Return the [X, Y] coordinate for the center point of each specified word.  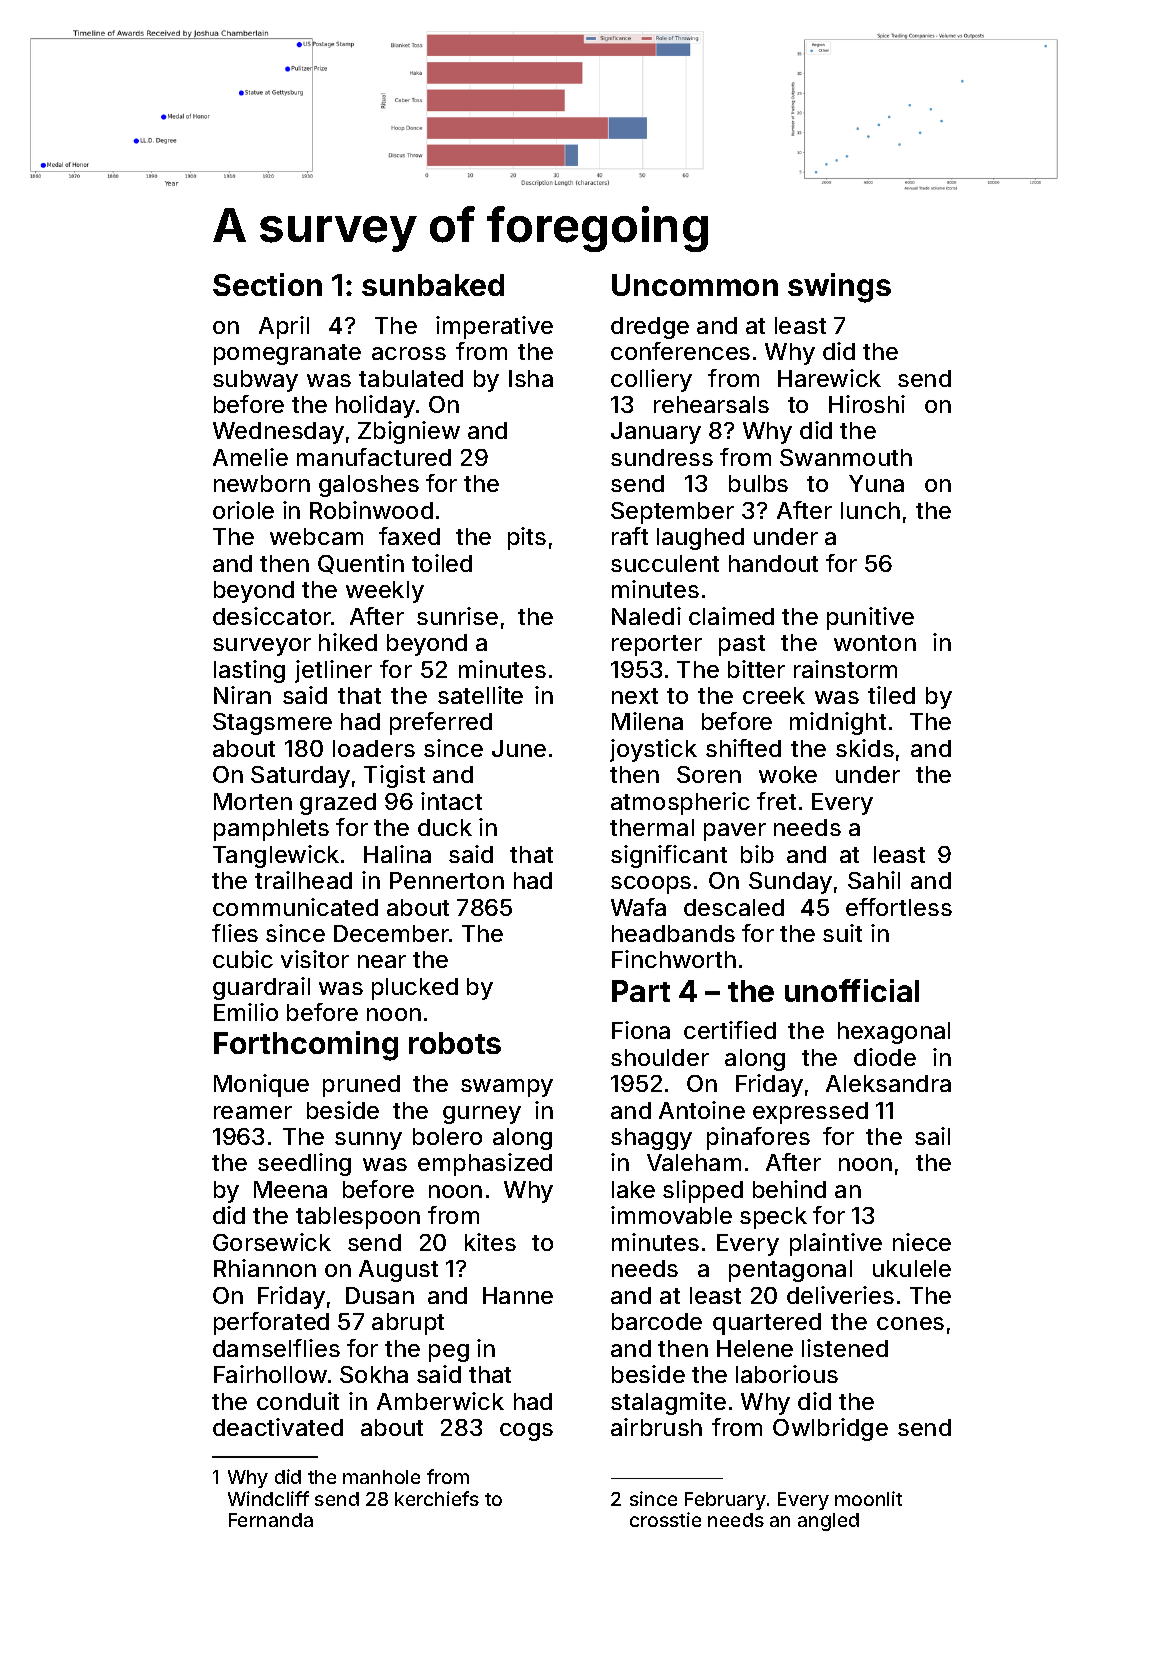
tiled [891, 695]
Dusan [380, 1295]
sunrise [457, 616]
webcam [316, 536]
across [409, 353]
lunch [870, 510]
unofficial [852, 990]
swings [839, 288]
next [635, 696]
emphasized [485, 1164]
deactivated [278, 1427]
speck [773, 1218]
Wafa [638, 907]
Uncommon [695, 285]
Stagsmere [272, 724]
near [382, 961]
